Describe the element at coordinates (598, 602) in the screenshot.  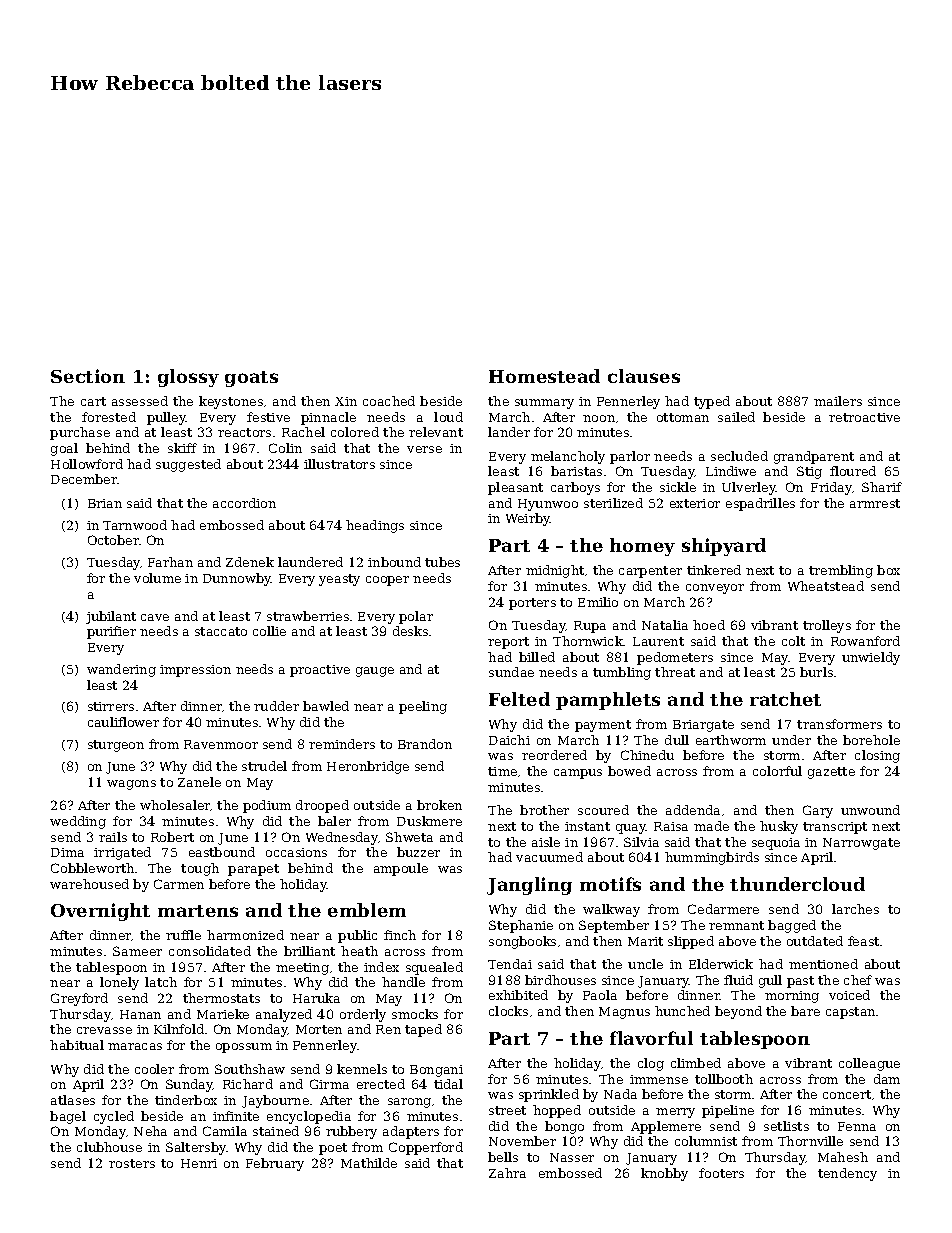
I see `Emilio` at that location.
